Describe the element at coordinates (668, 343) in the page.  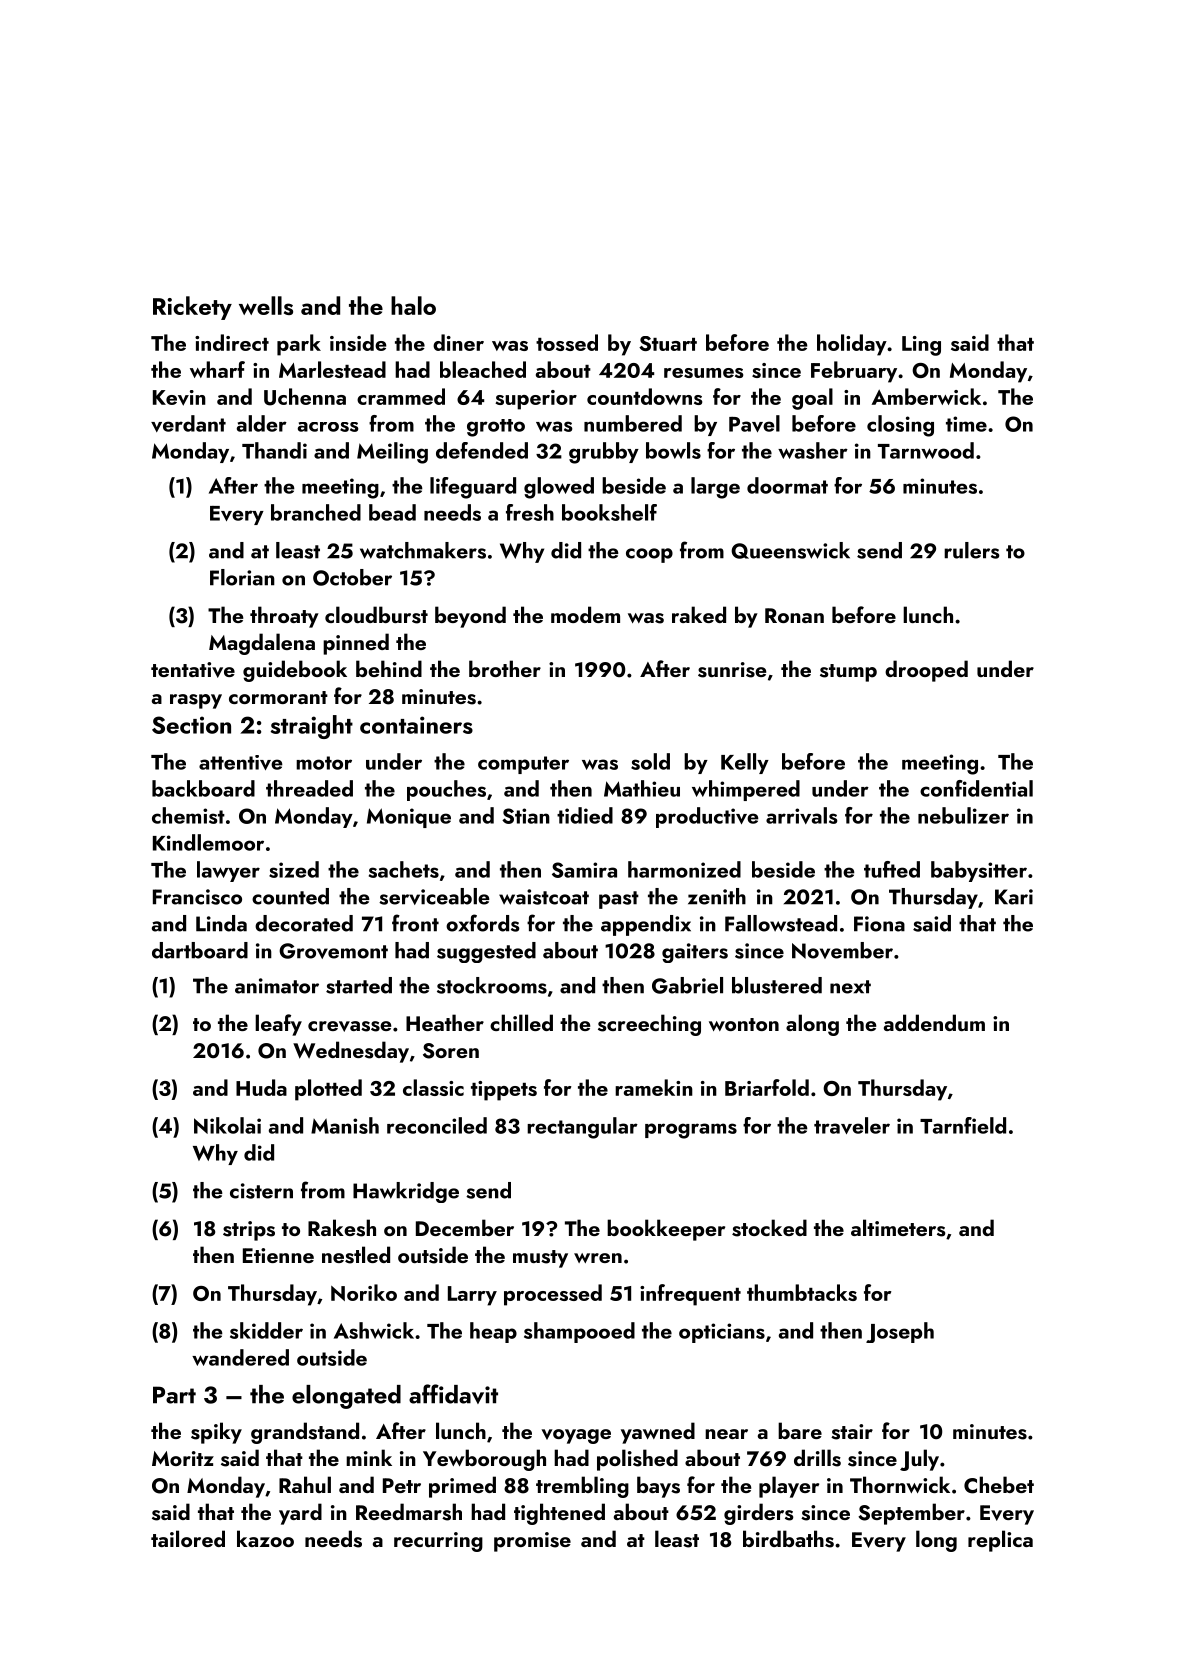
I see `Stuart` at that location.
